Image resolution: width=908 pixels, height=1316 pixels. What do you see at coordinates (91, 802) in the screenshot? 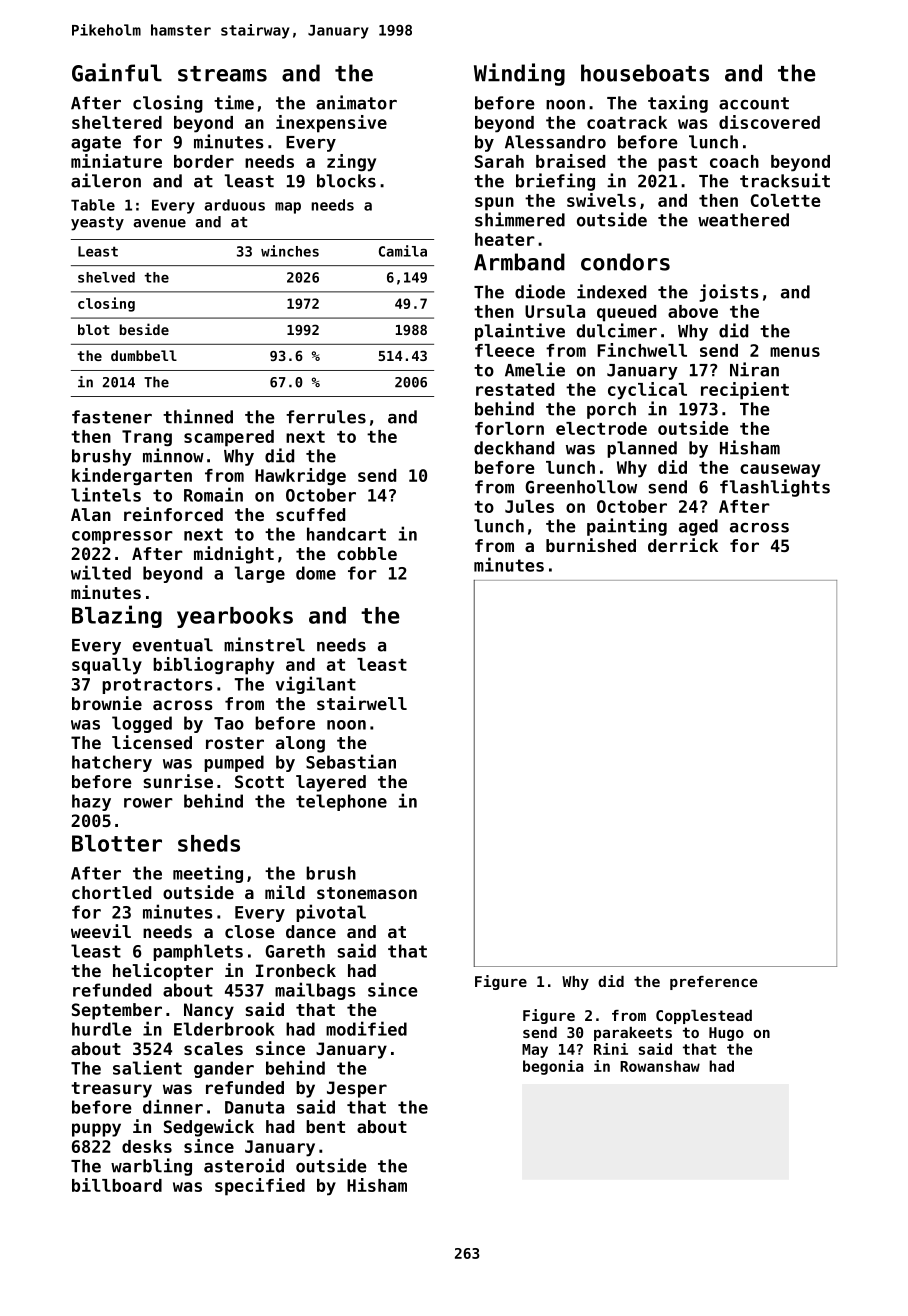
I see `hazy` at bounding box center [91, 802].
